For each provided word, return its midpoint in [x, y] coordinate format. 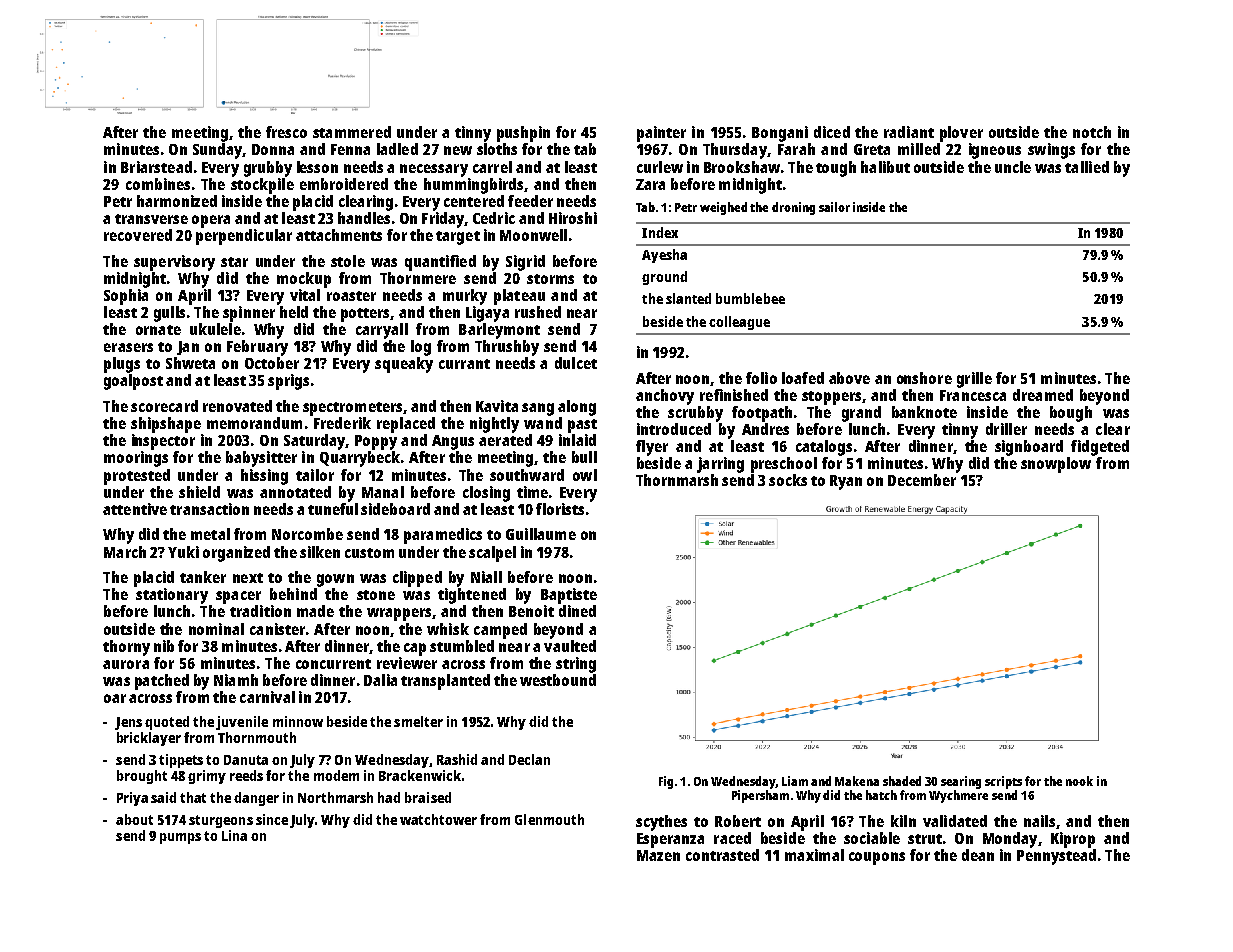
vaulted [570, 646]
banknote [924, 412]
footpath [762, 414]
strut [925, 839]
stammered [352, 132]
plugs [122, 365]
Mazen [658, 855]
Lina [234, 835]
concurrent [333, 664]
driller [1006, 429]
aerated [505, 440]
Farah [796, 149]
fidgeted [1100, 448]
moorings [136, 459]
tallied [1087, 167]
